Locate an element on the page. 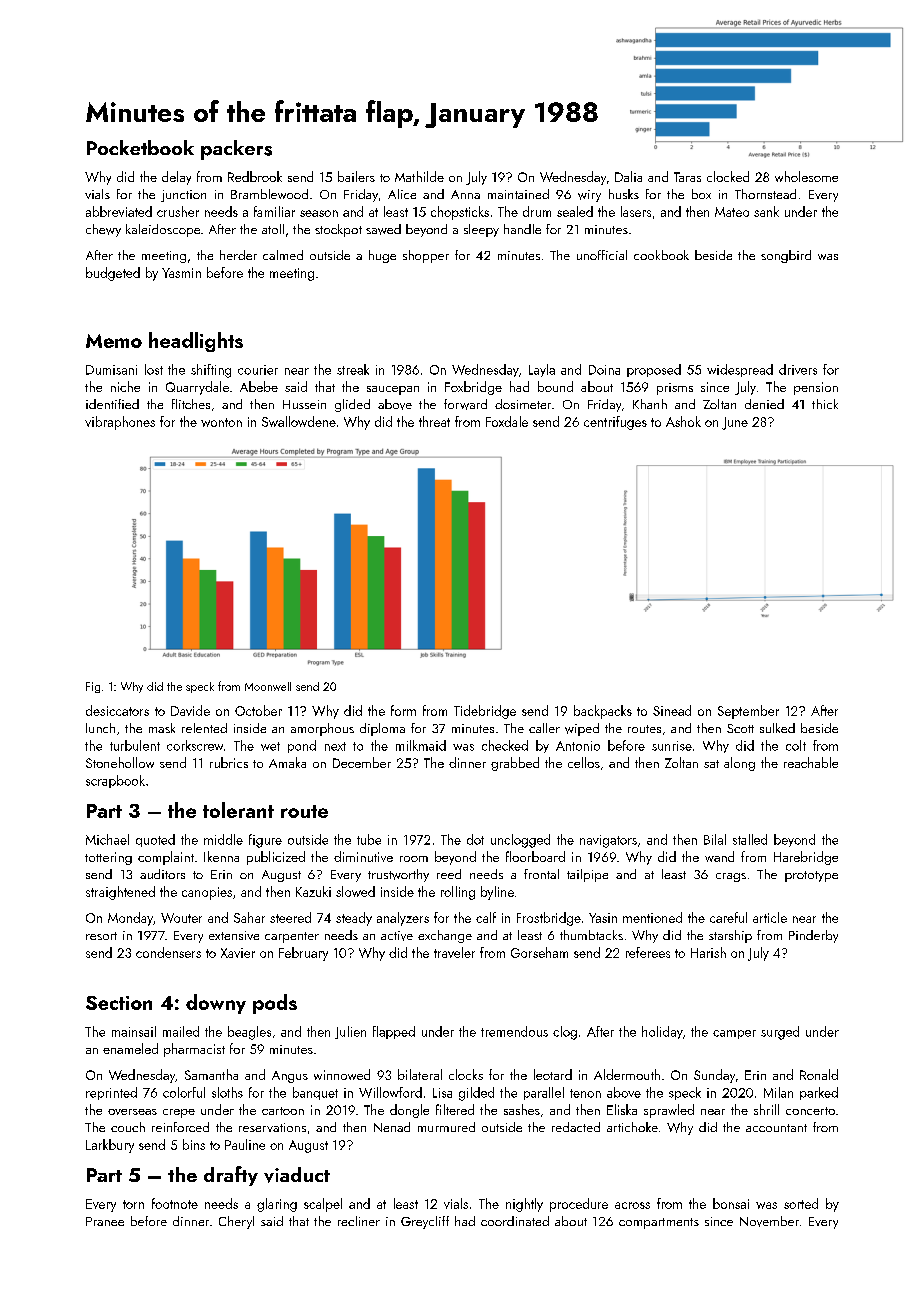 This page has width=924, height=1308. Section is located at coordinates (119, 1003).
